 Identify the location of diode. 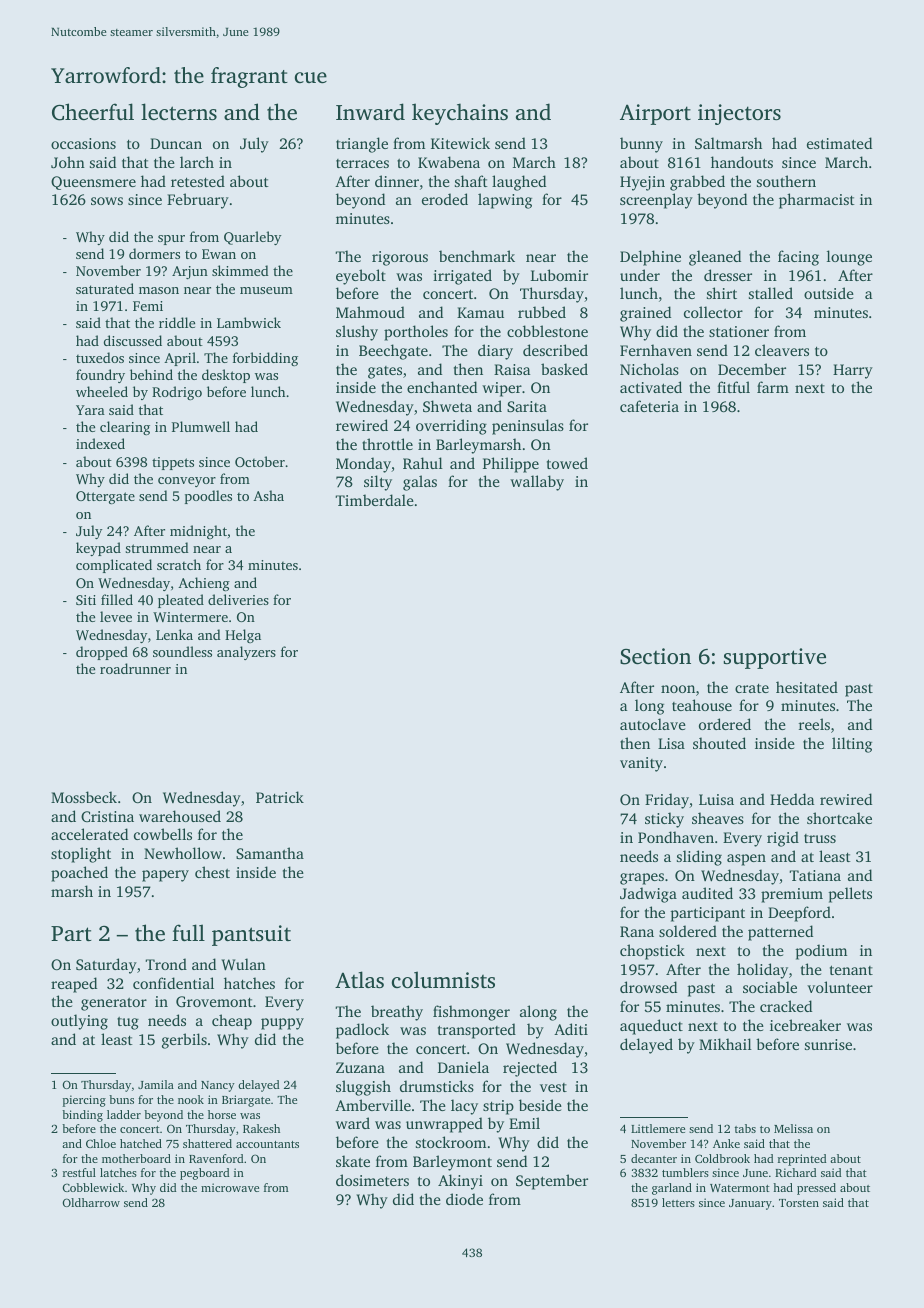
(464, 1199).
